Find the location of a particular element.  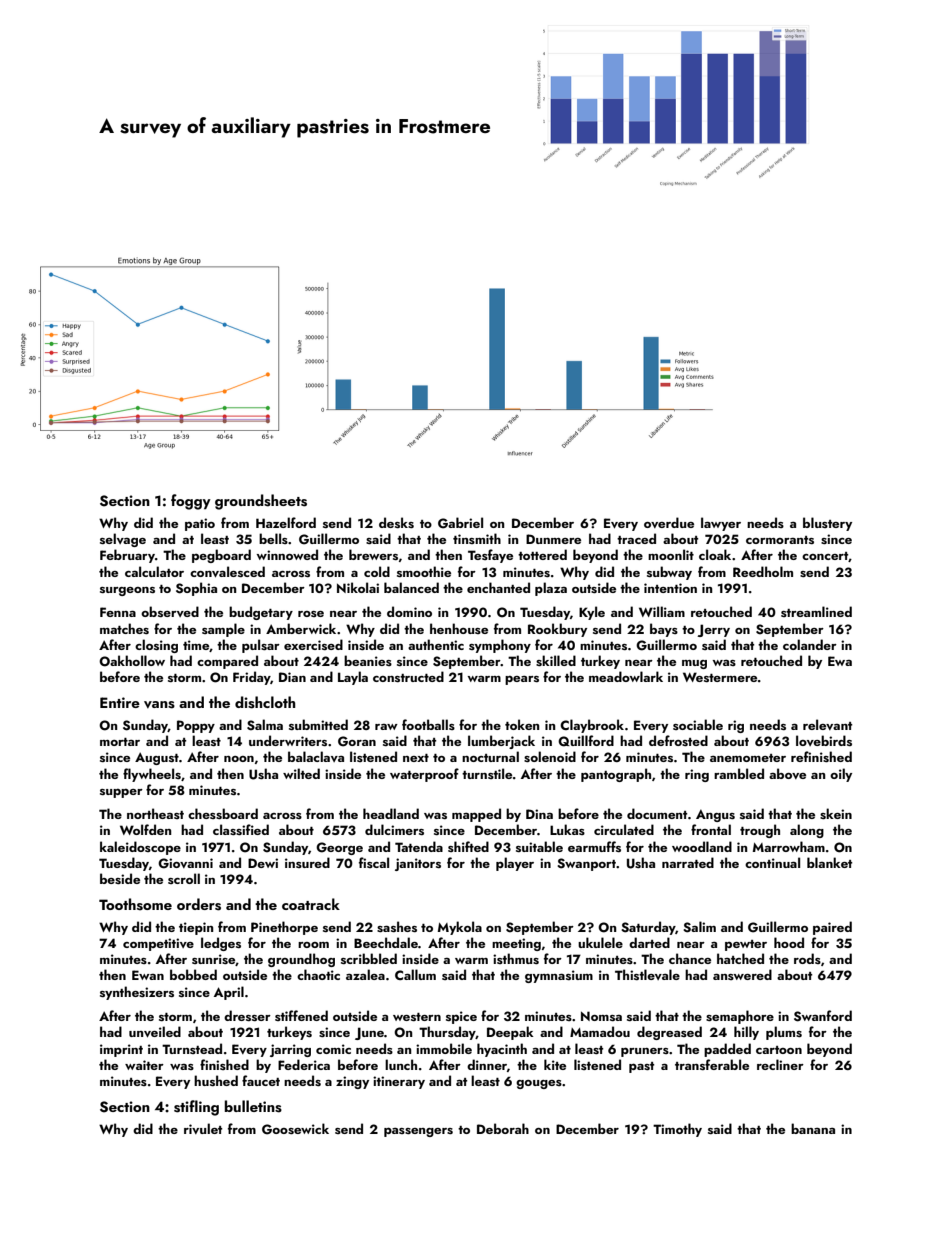

rivulet is located at coordinates (203, 1128).
